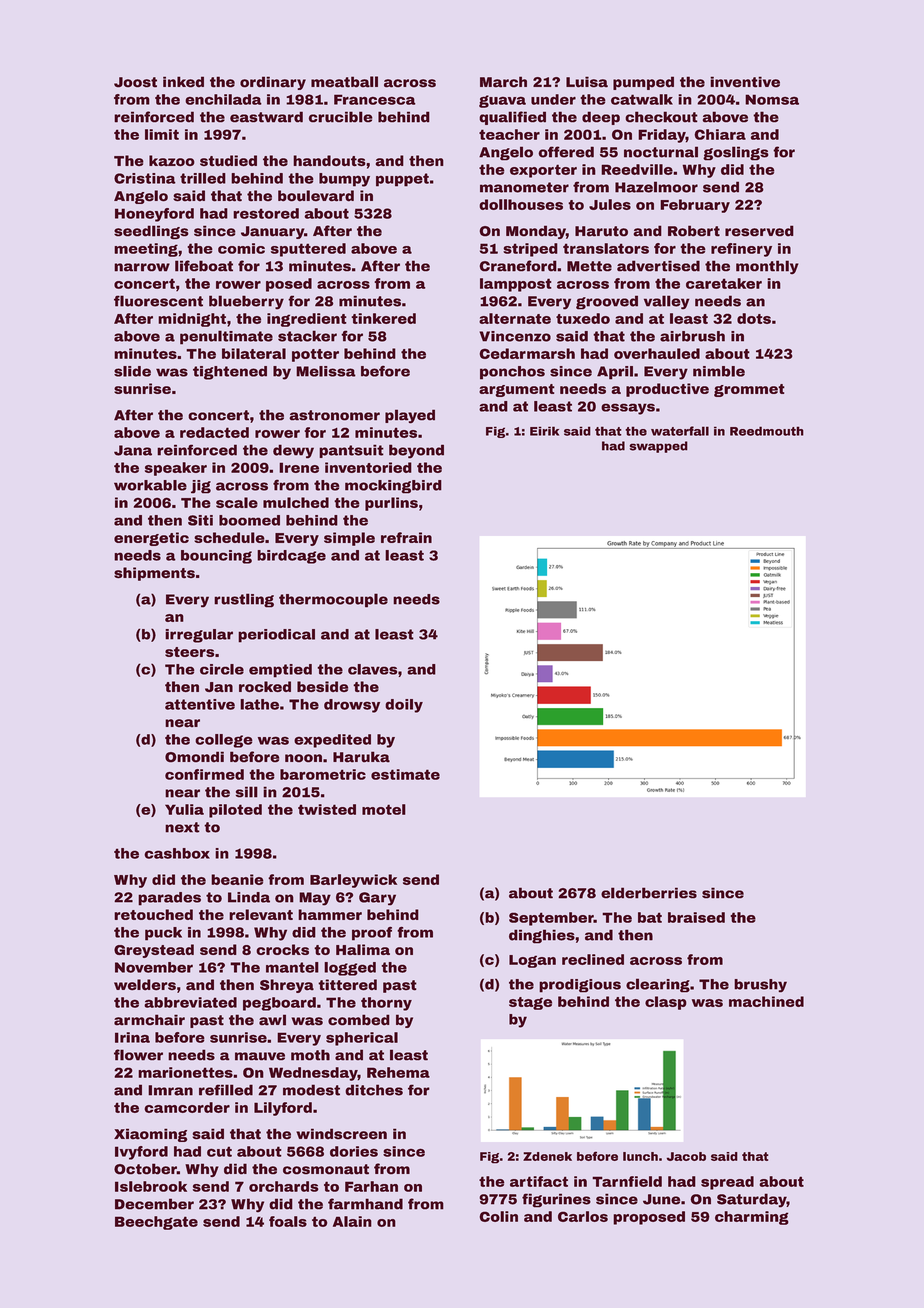 This screenshot has height=1308, width=924. Describe the element at coordinates (135, 82) in the screenshot. I see `Joost` at that location.
